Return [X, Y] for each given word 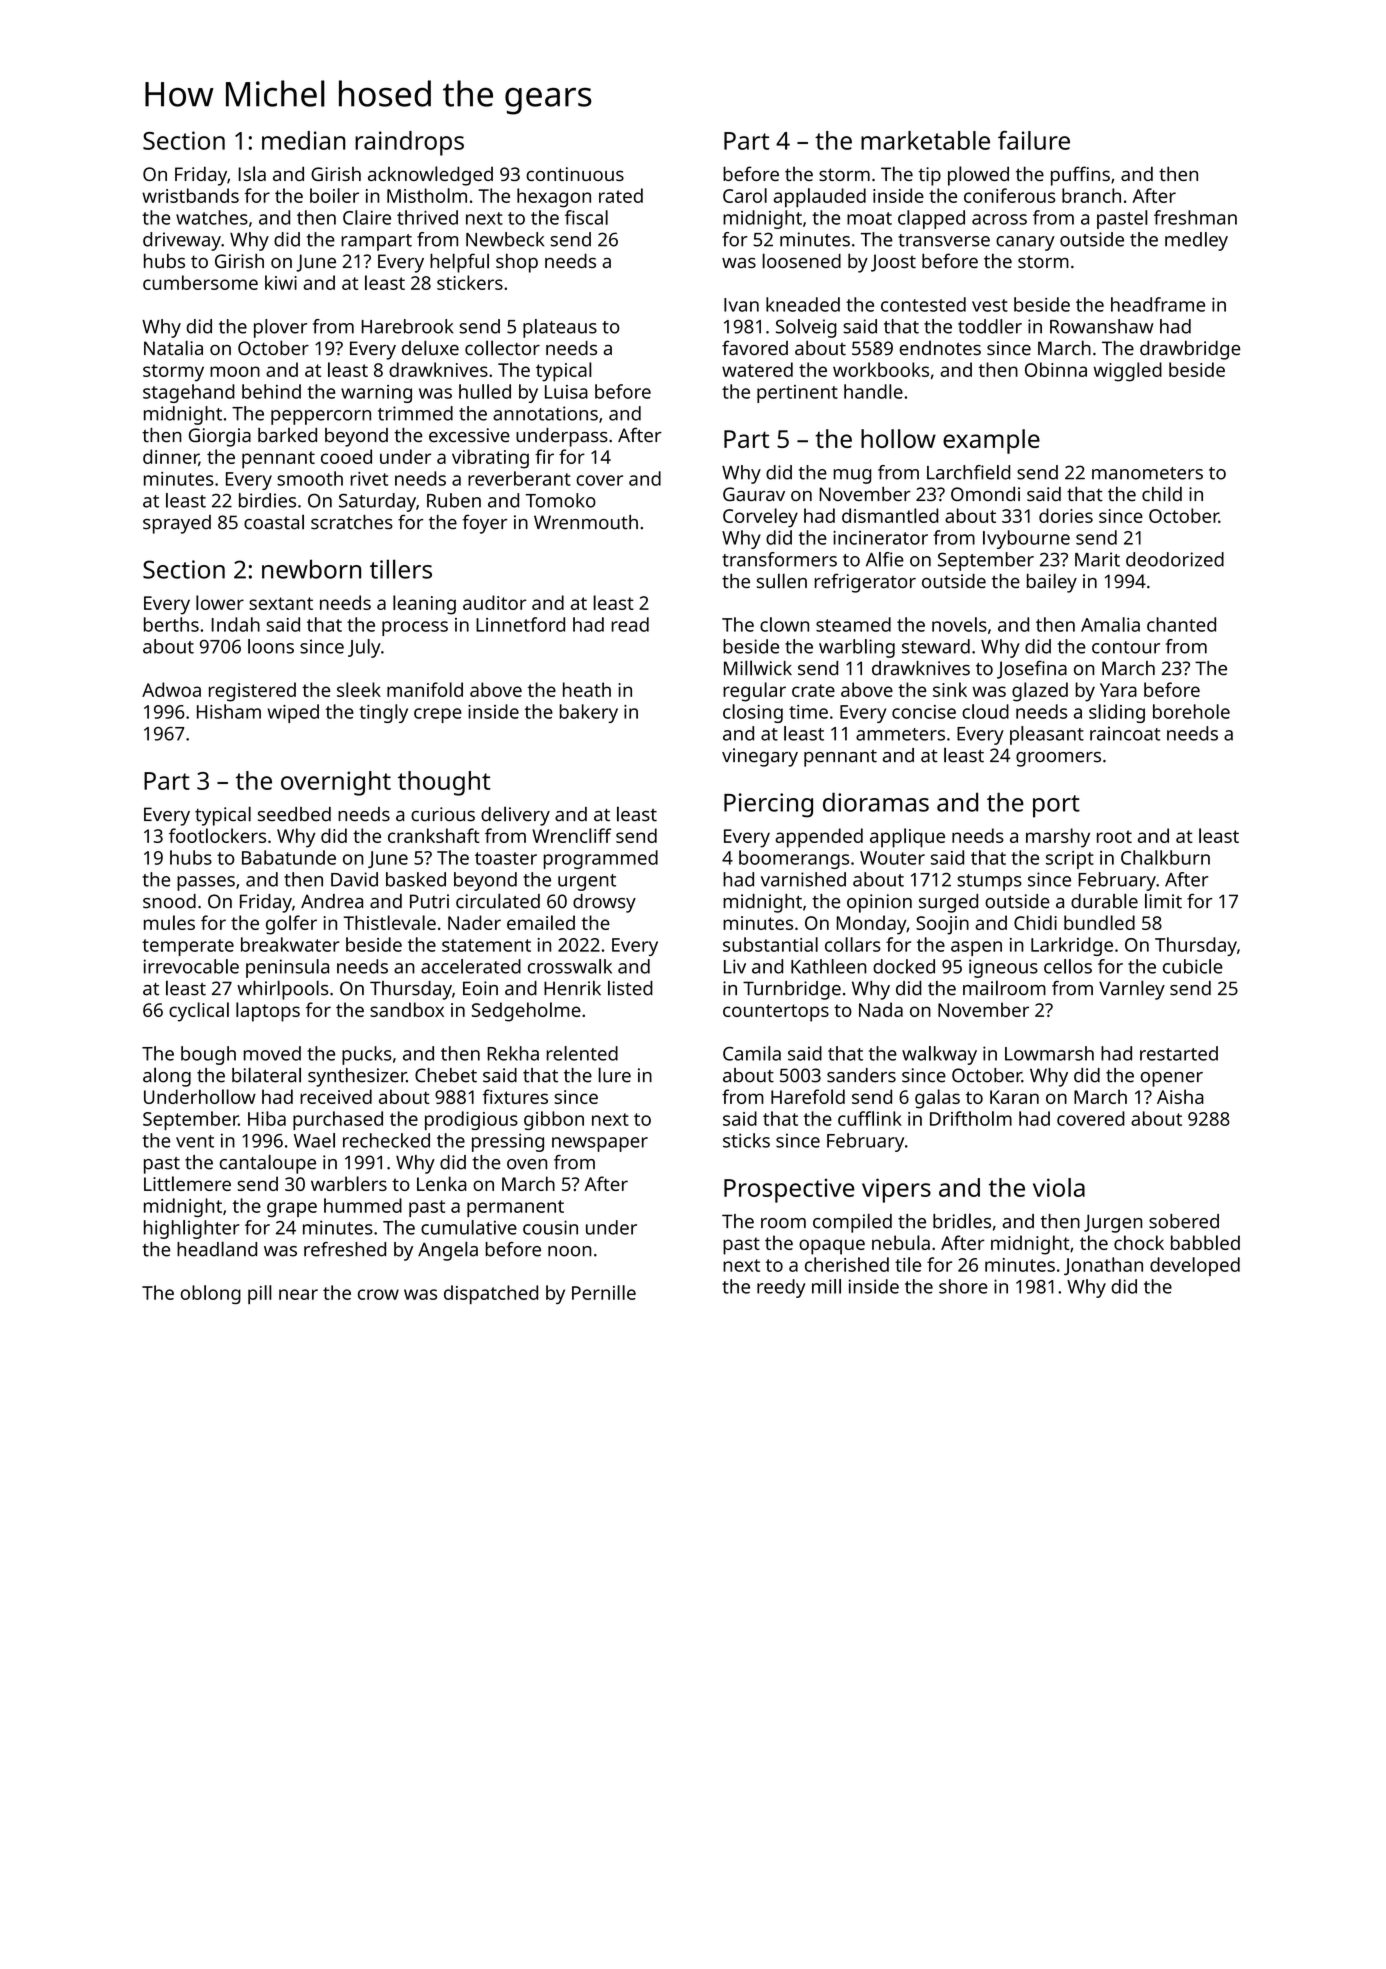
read [630, 624]
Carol [745, 195]
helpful [459, 263]
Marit [1097, 559]
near [298, 1294]
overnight [336, 783]
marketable [925, 140]
